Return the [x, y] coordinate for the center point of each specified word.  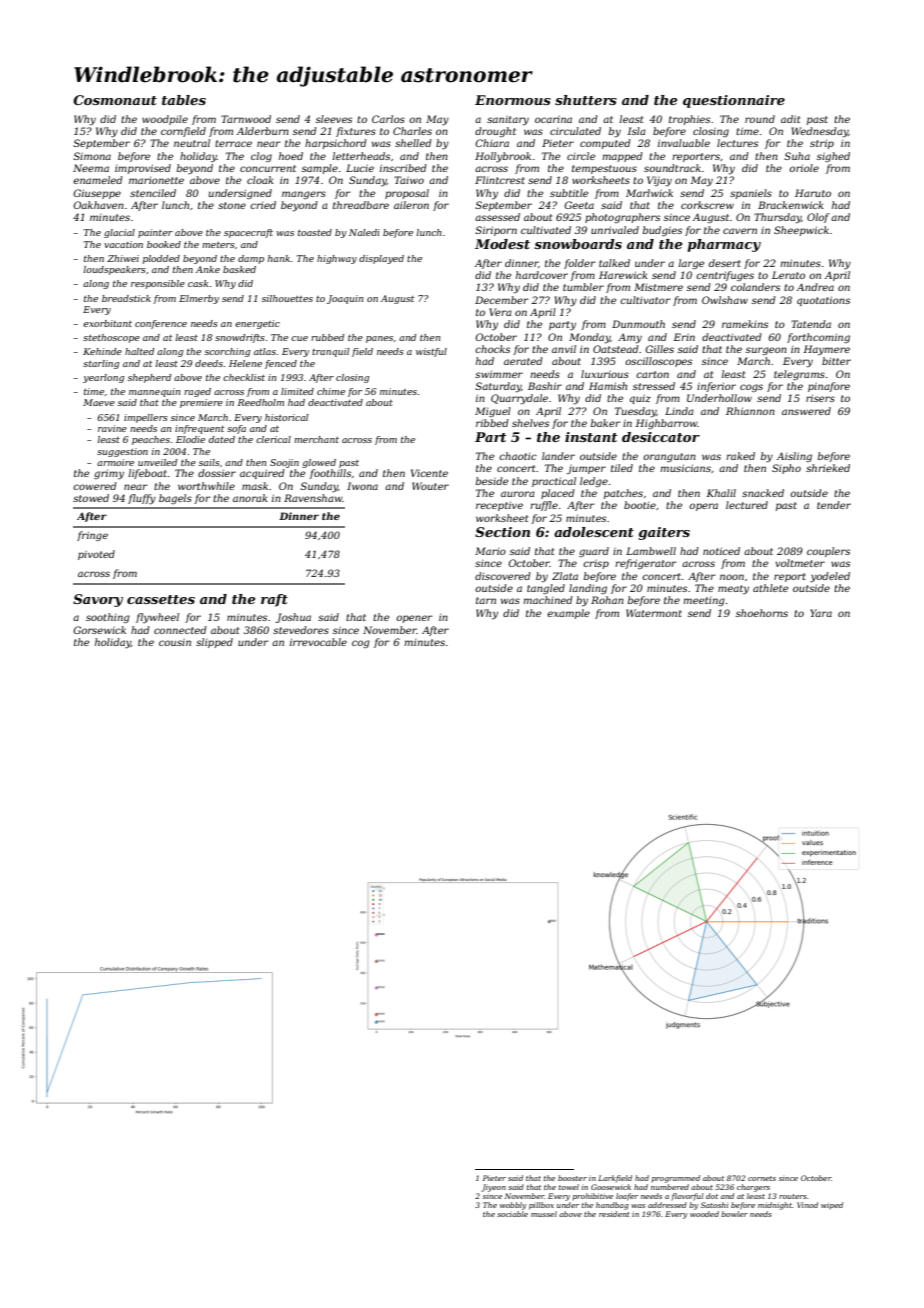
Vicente [429, 473]
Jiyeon [493, 1188]
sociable [512, 1214]
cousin [175, 642]
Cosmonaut [115, 100]
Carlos [388, 119]
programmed [676, 1179]
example [568, 614]
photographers [622, 218]
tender [834, 505]
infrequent [199, 429]
